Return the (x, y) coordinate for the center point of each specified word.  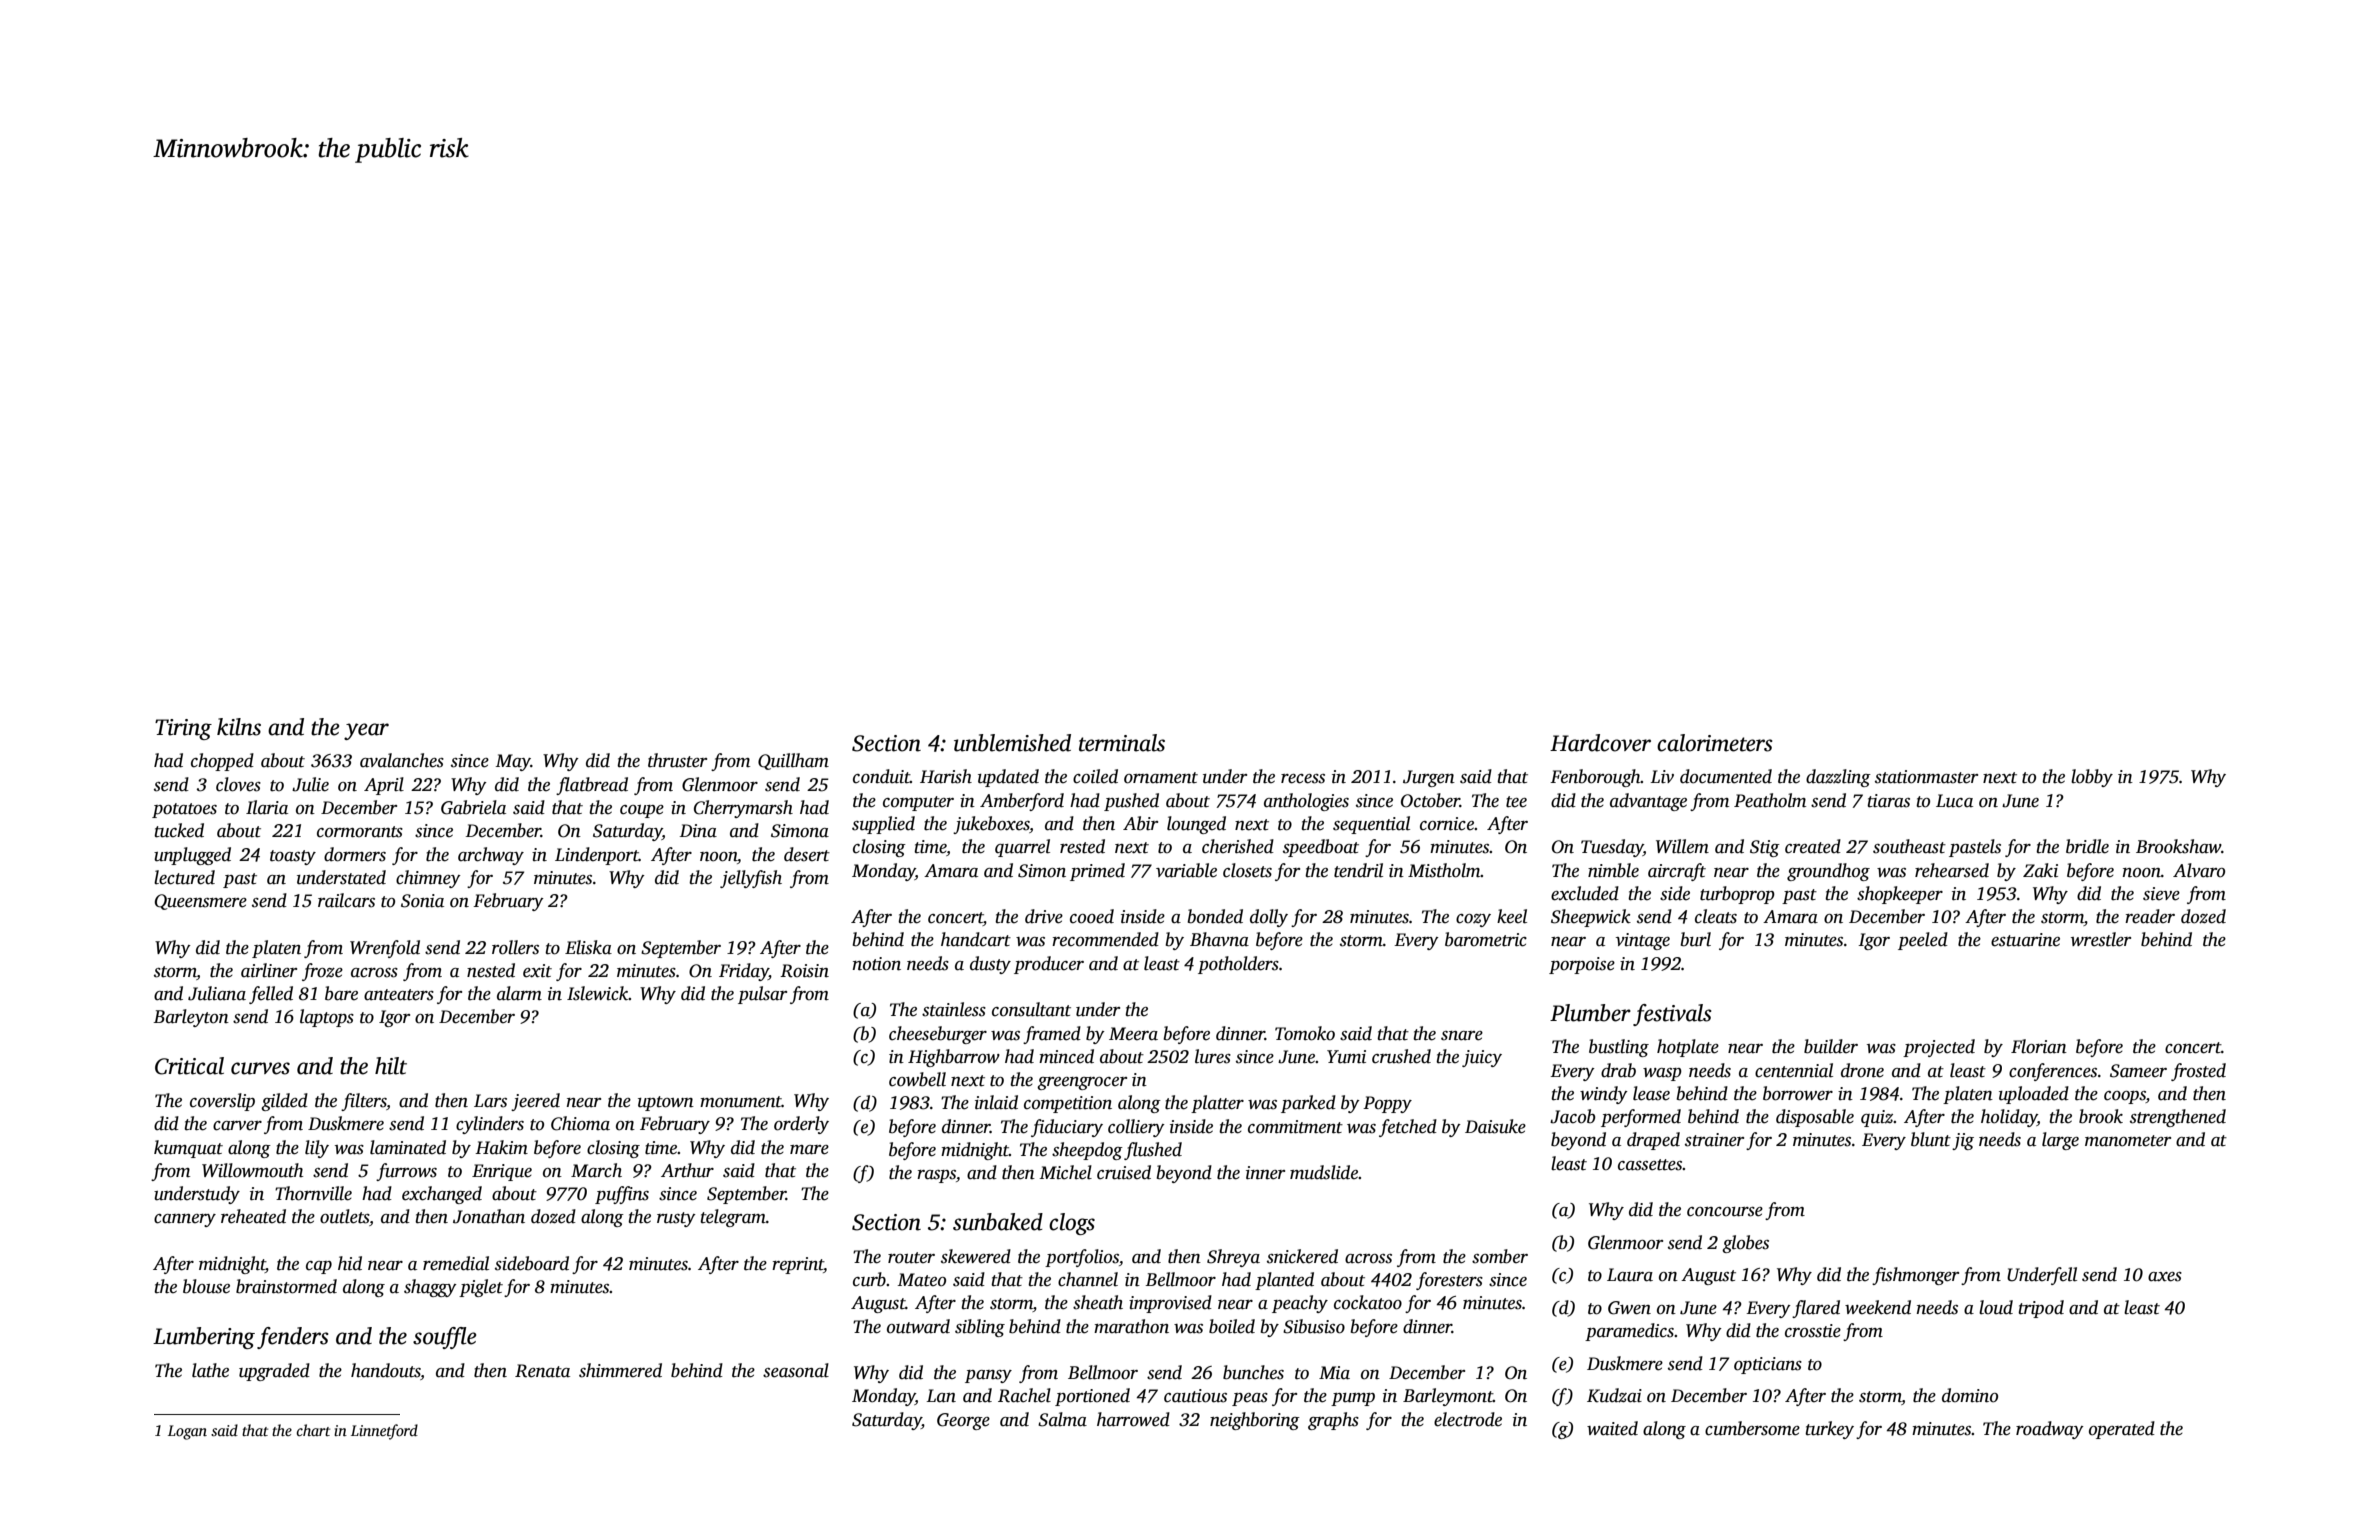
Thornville (313, 1193)
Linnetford (384, 1432)
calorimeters (1715, 743)
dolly (1269, 918)
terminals (1122, 743)
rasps (936, 1176)
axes (2165, 1277)
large (2060, 1141)
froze (322, 972)
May (513, 762)
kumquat (188, 1149)
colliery (1136, 1128)
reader (2150, 916)
